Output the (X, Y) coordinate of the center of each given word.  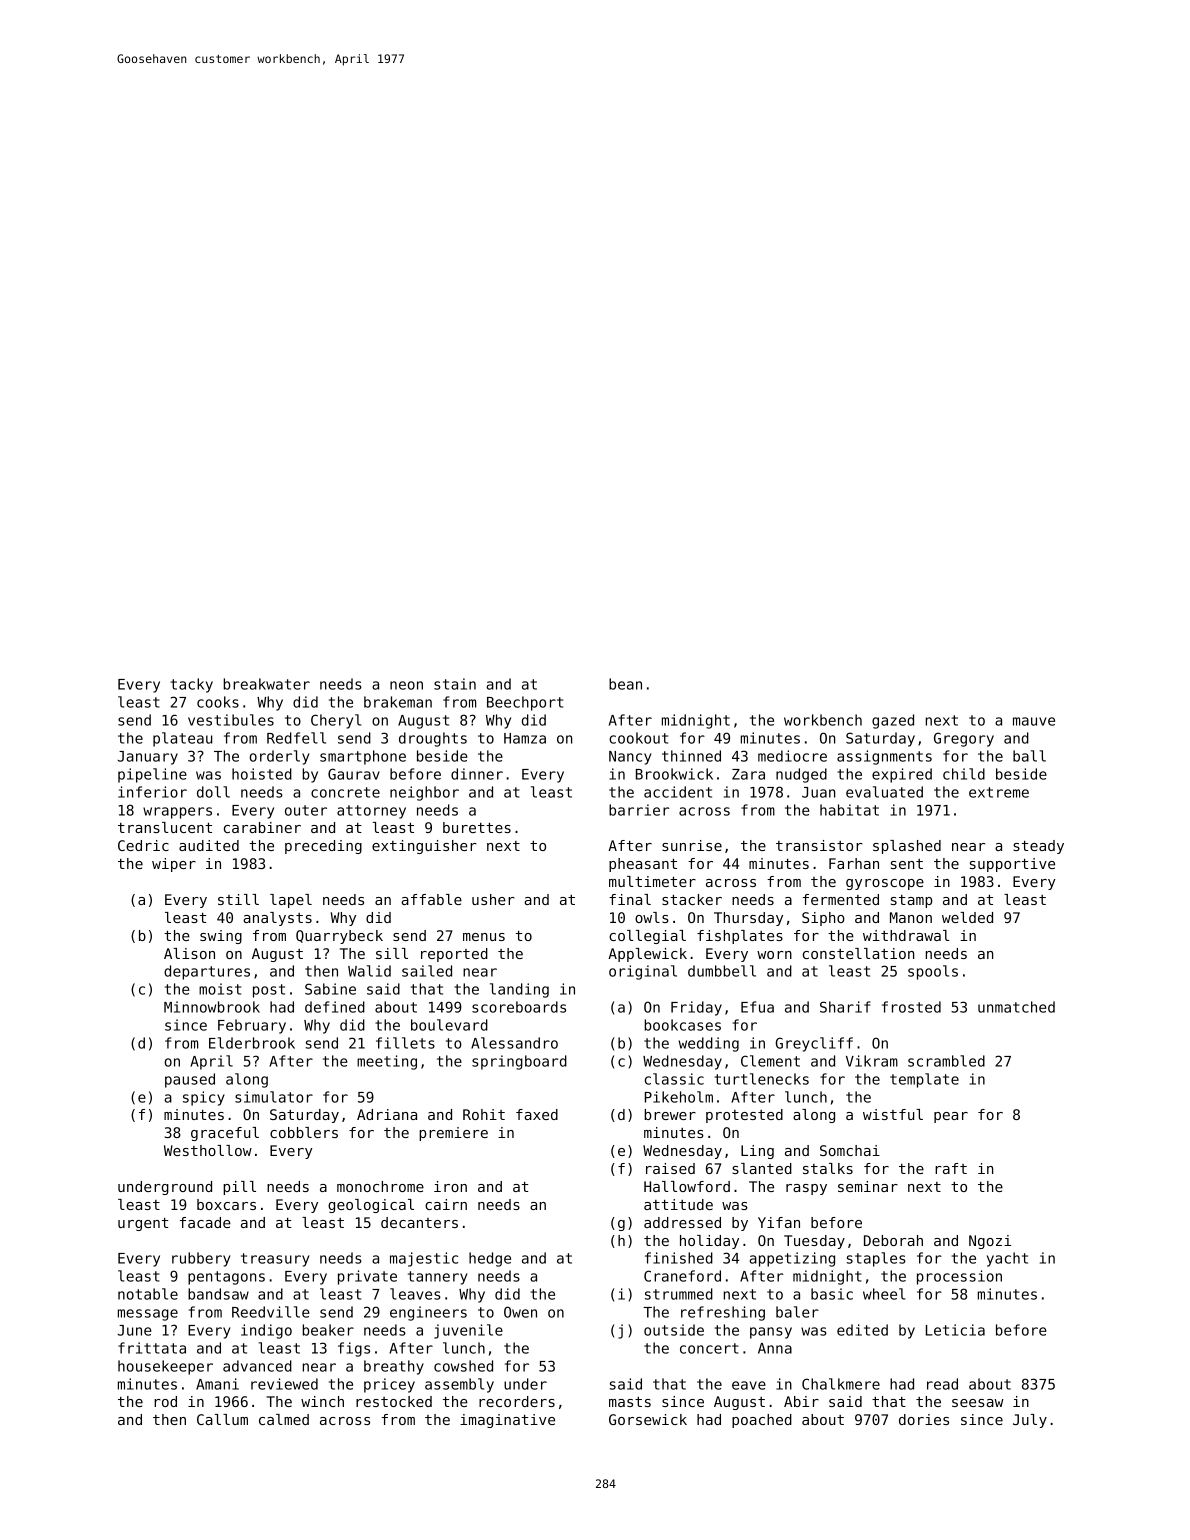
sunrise (692, 845)
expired (902, 775)
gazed (893, 721)
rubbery (201, 1259)
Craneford (682, 1276)
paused (190, 1080)
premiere (453, 1134)
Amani (217, 1384)
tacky (192, 685)
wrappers (177, 813)
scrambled (946, 1061)
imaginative (507, 1421)
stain (455, 684)
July (1030, 1421)
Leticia (955, 1330)
